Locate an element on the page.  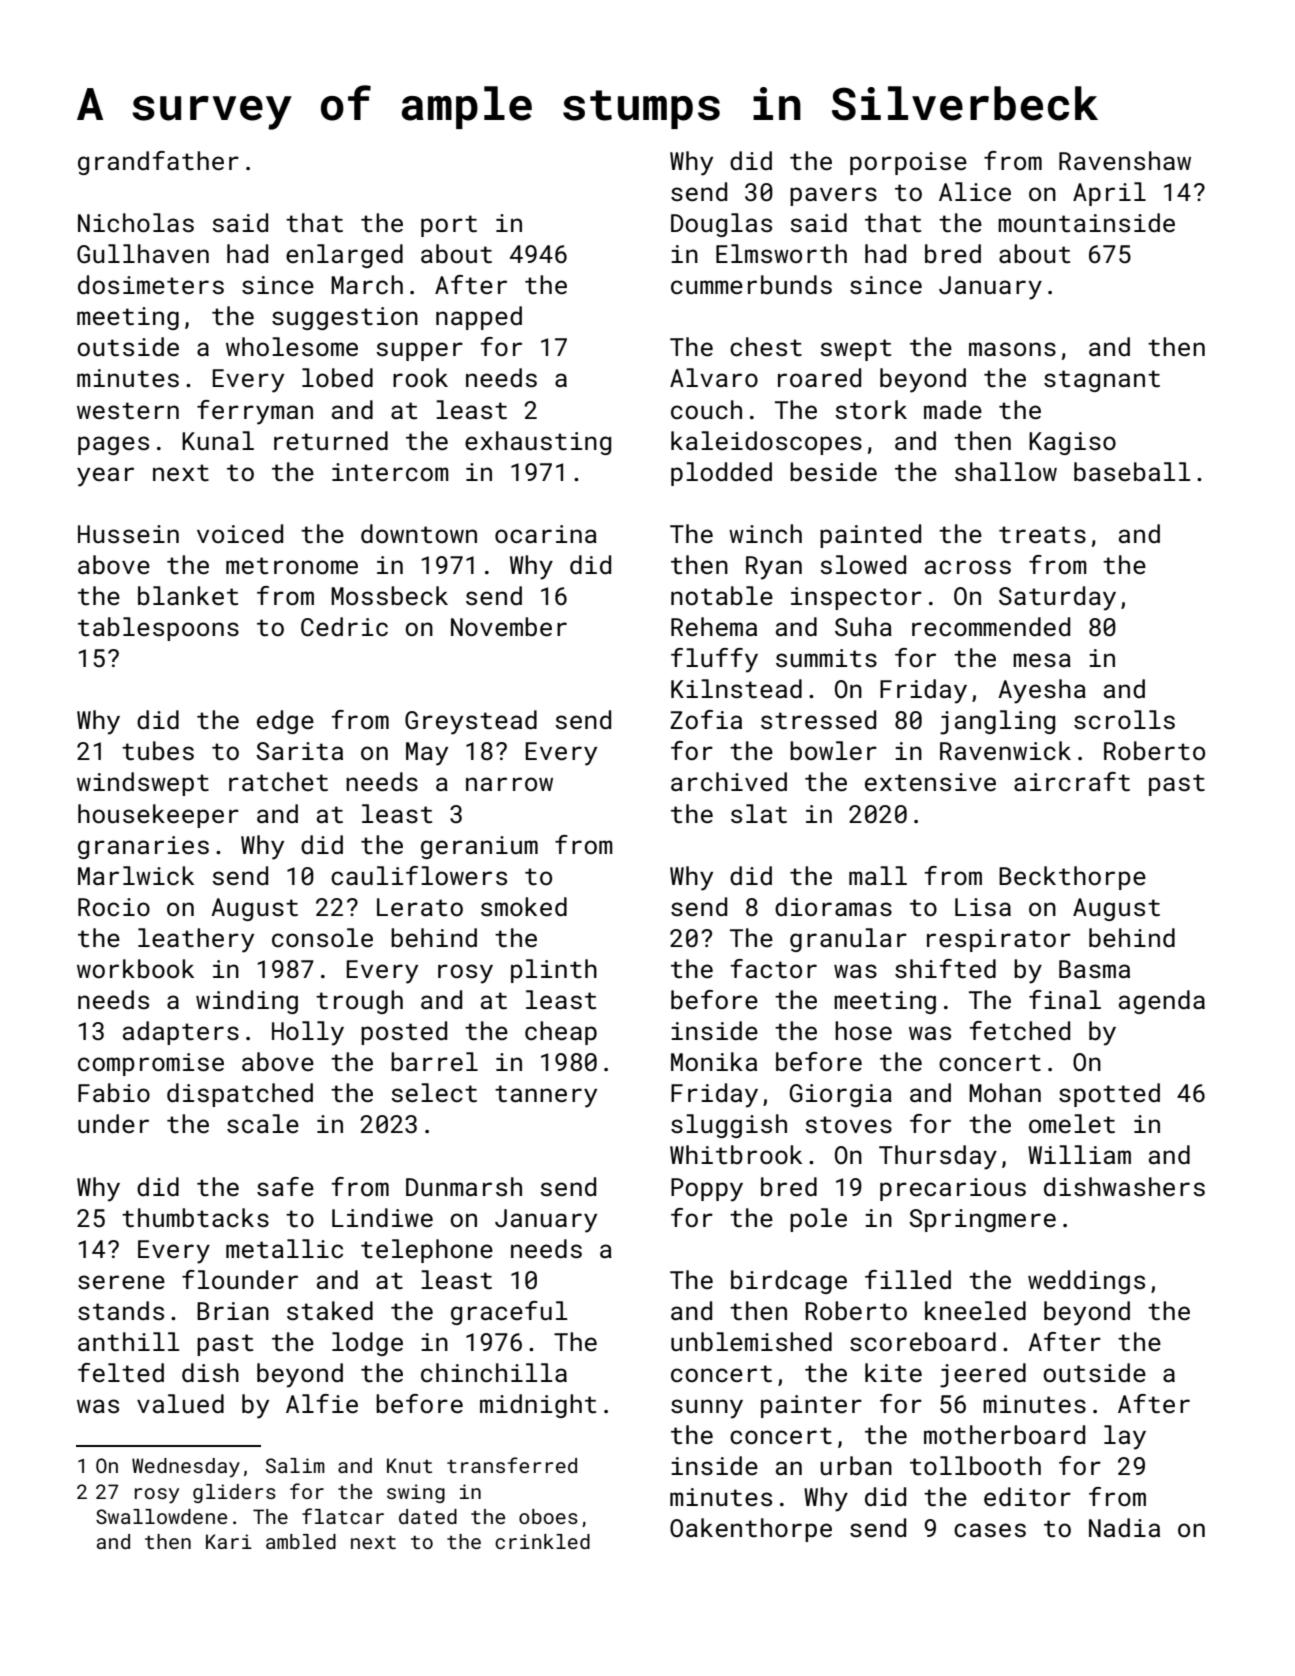
extensive is located at coordinates (930, 782).
